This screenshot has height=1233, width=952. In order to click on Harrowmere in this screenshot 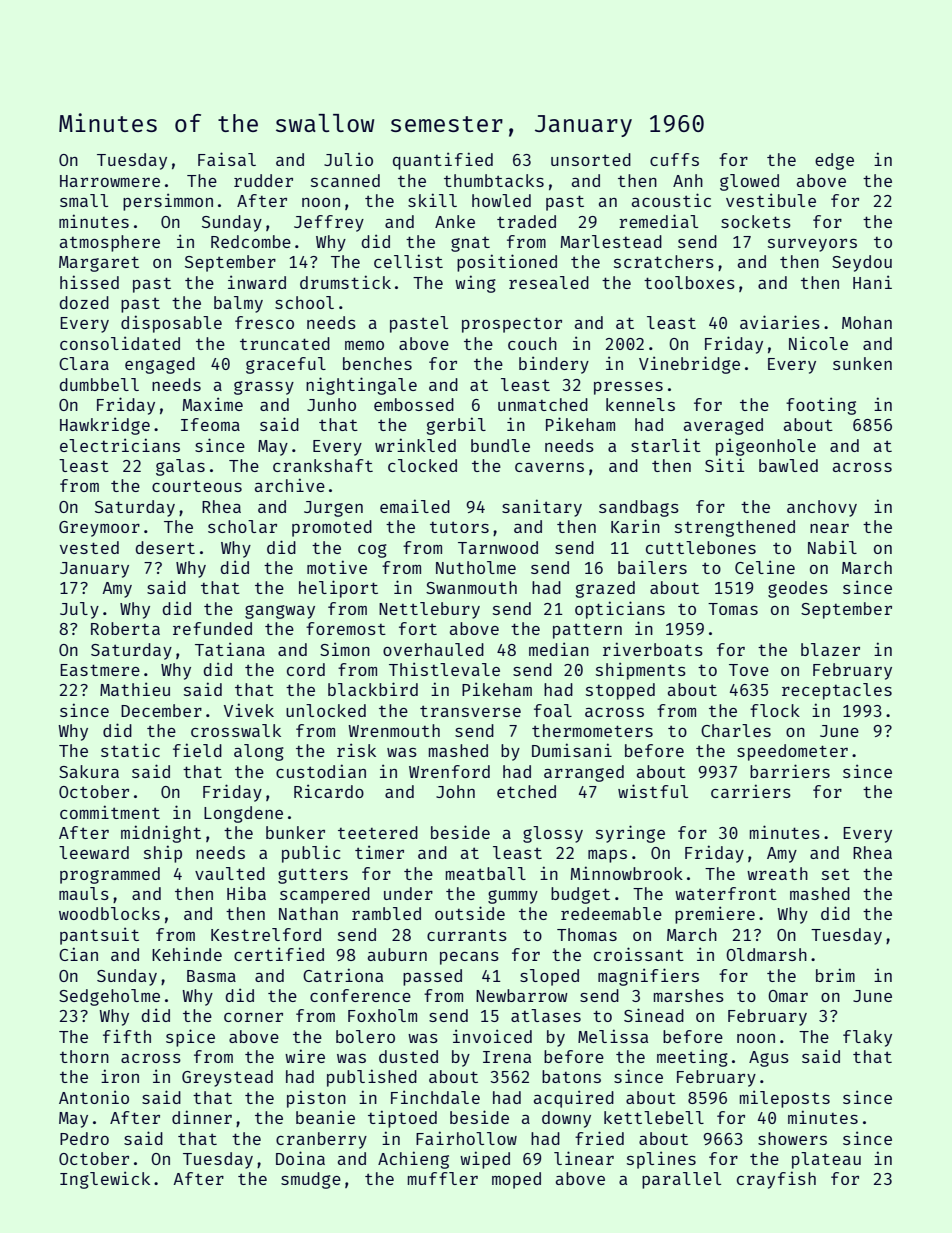, I will do `click(110, 181)`.
